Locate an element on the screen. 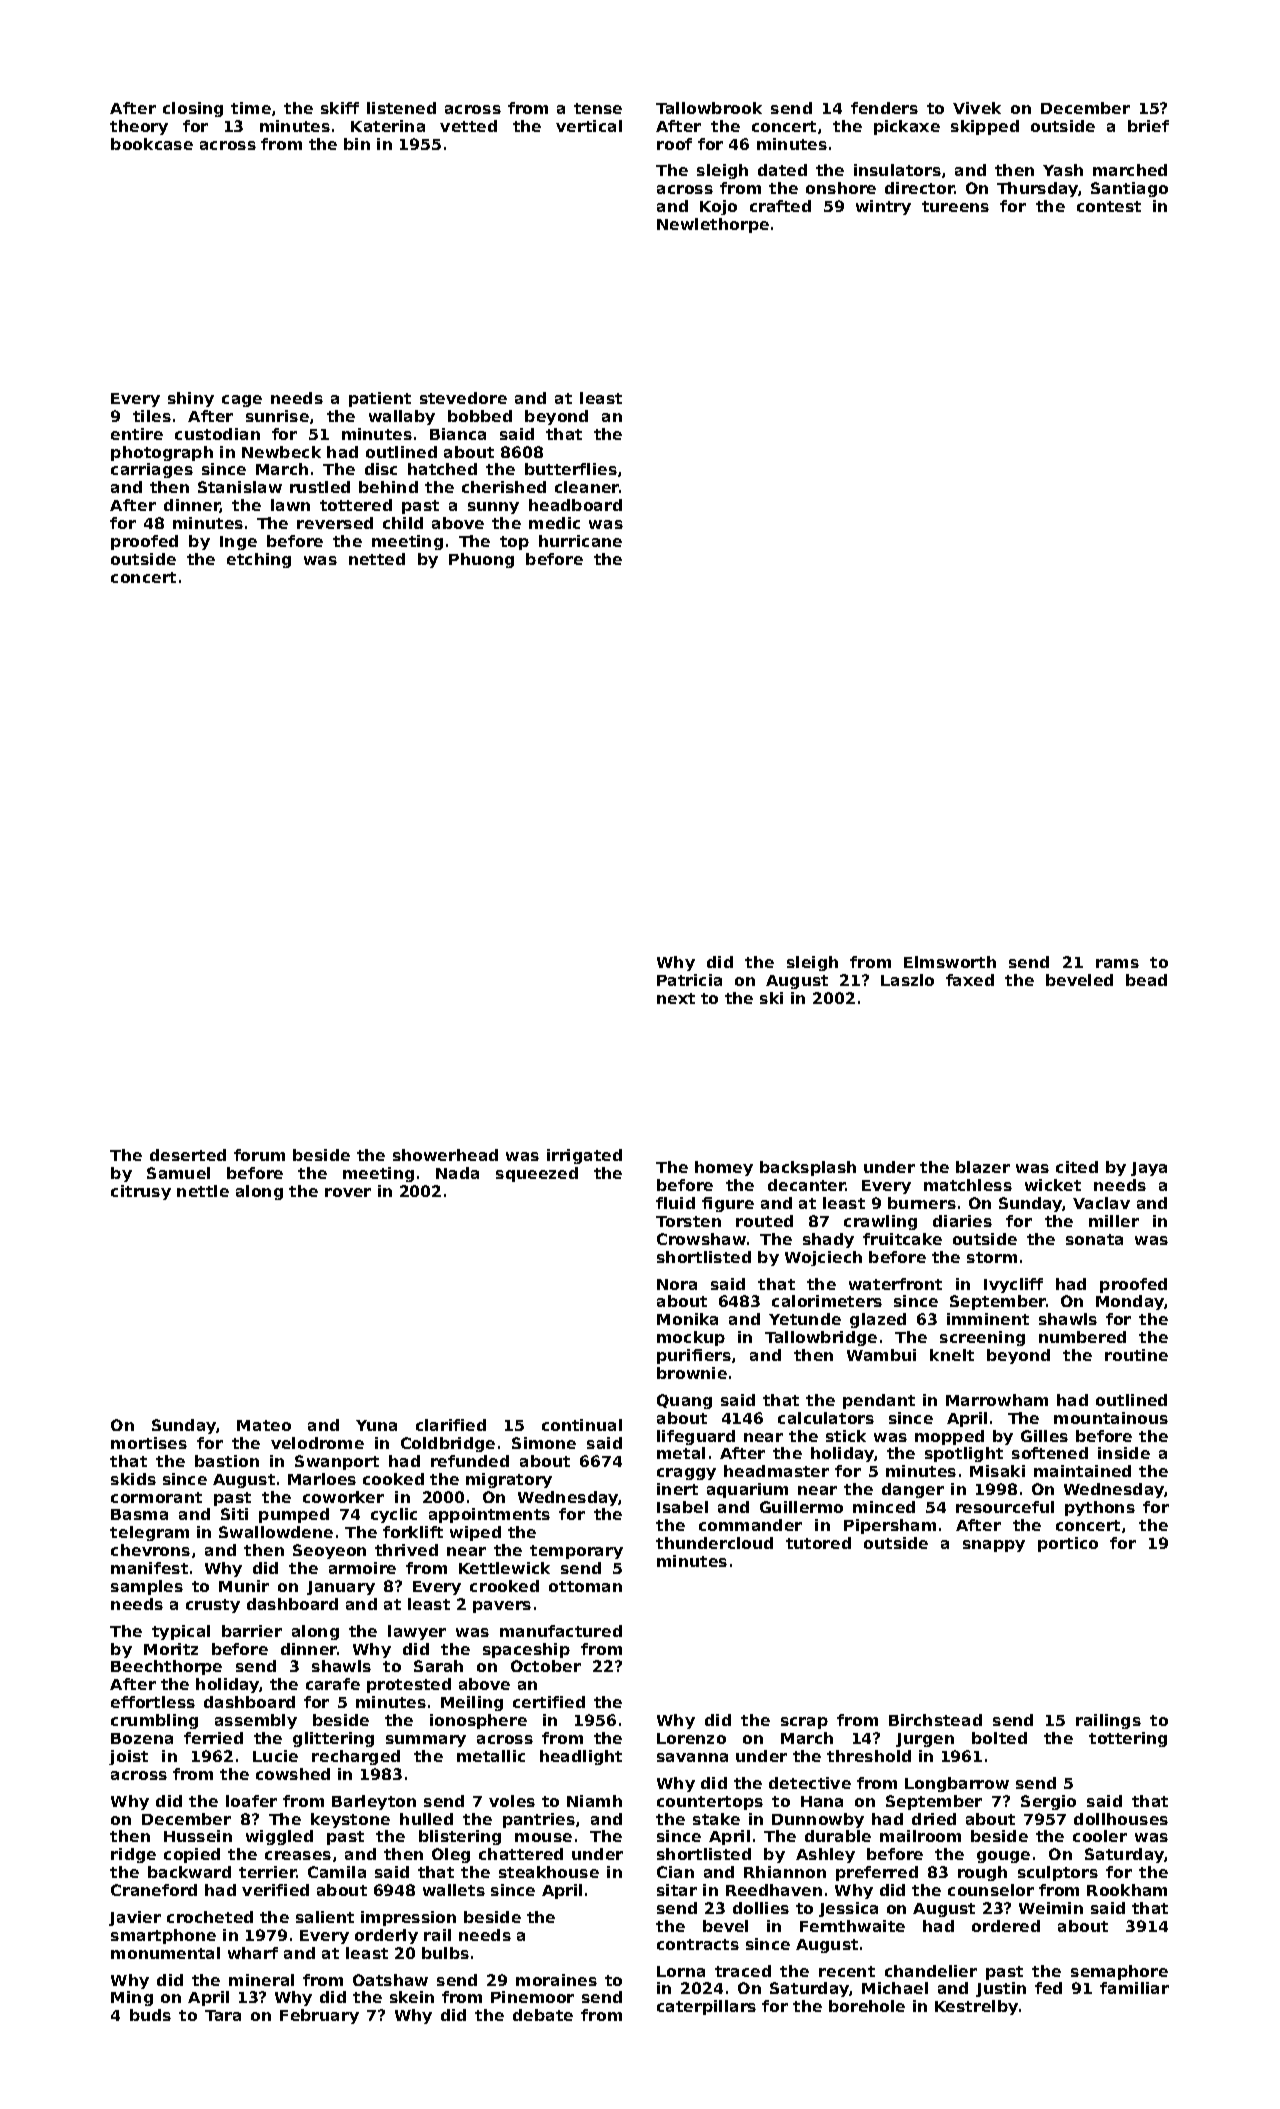  tottering is located at coordinates (1128, 1739).
